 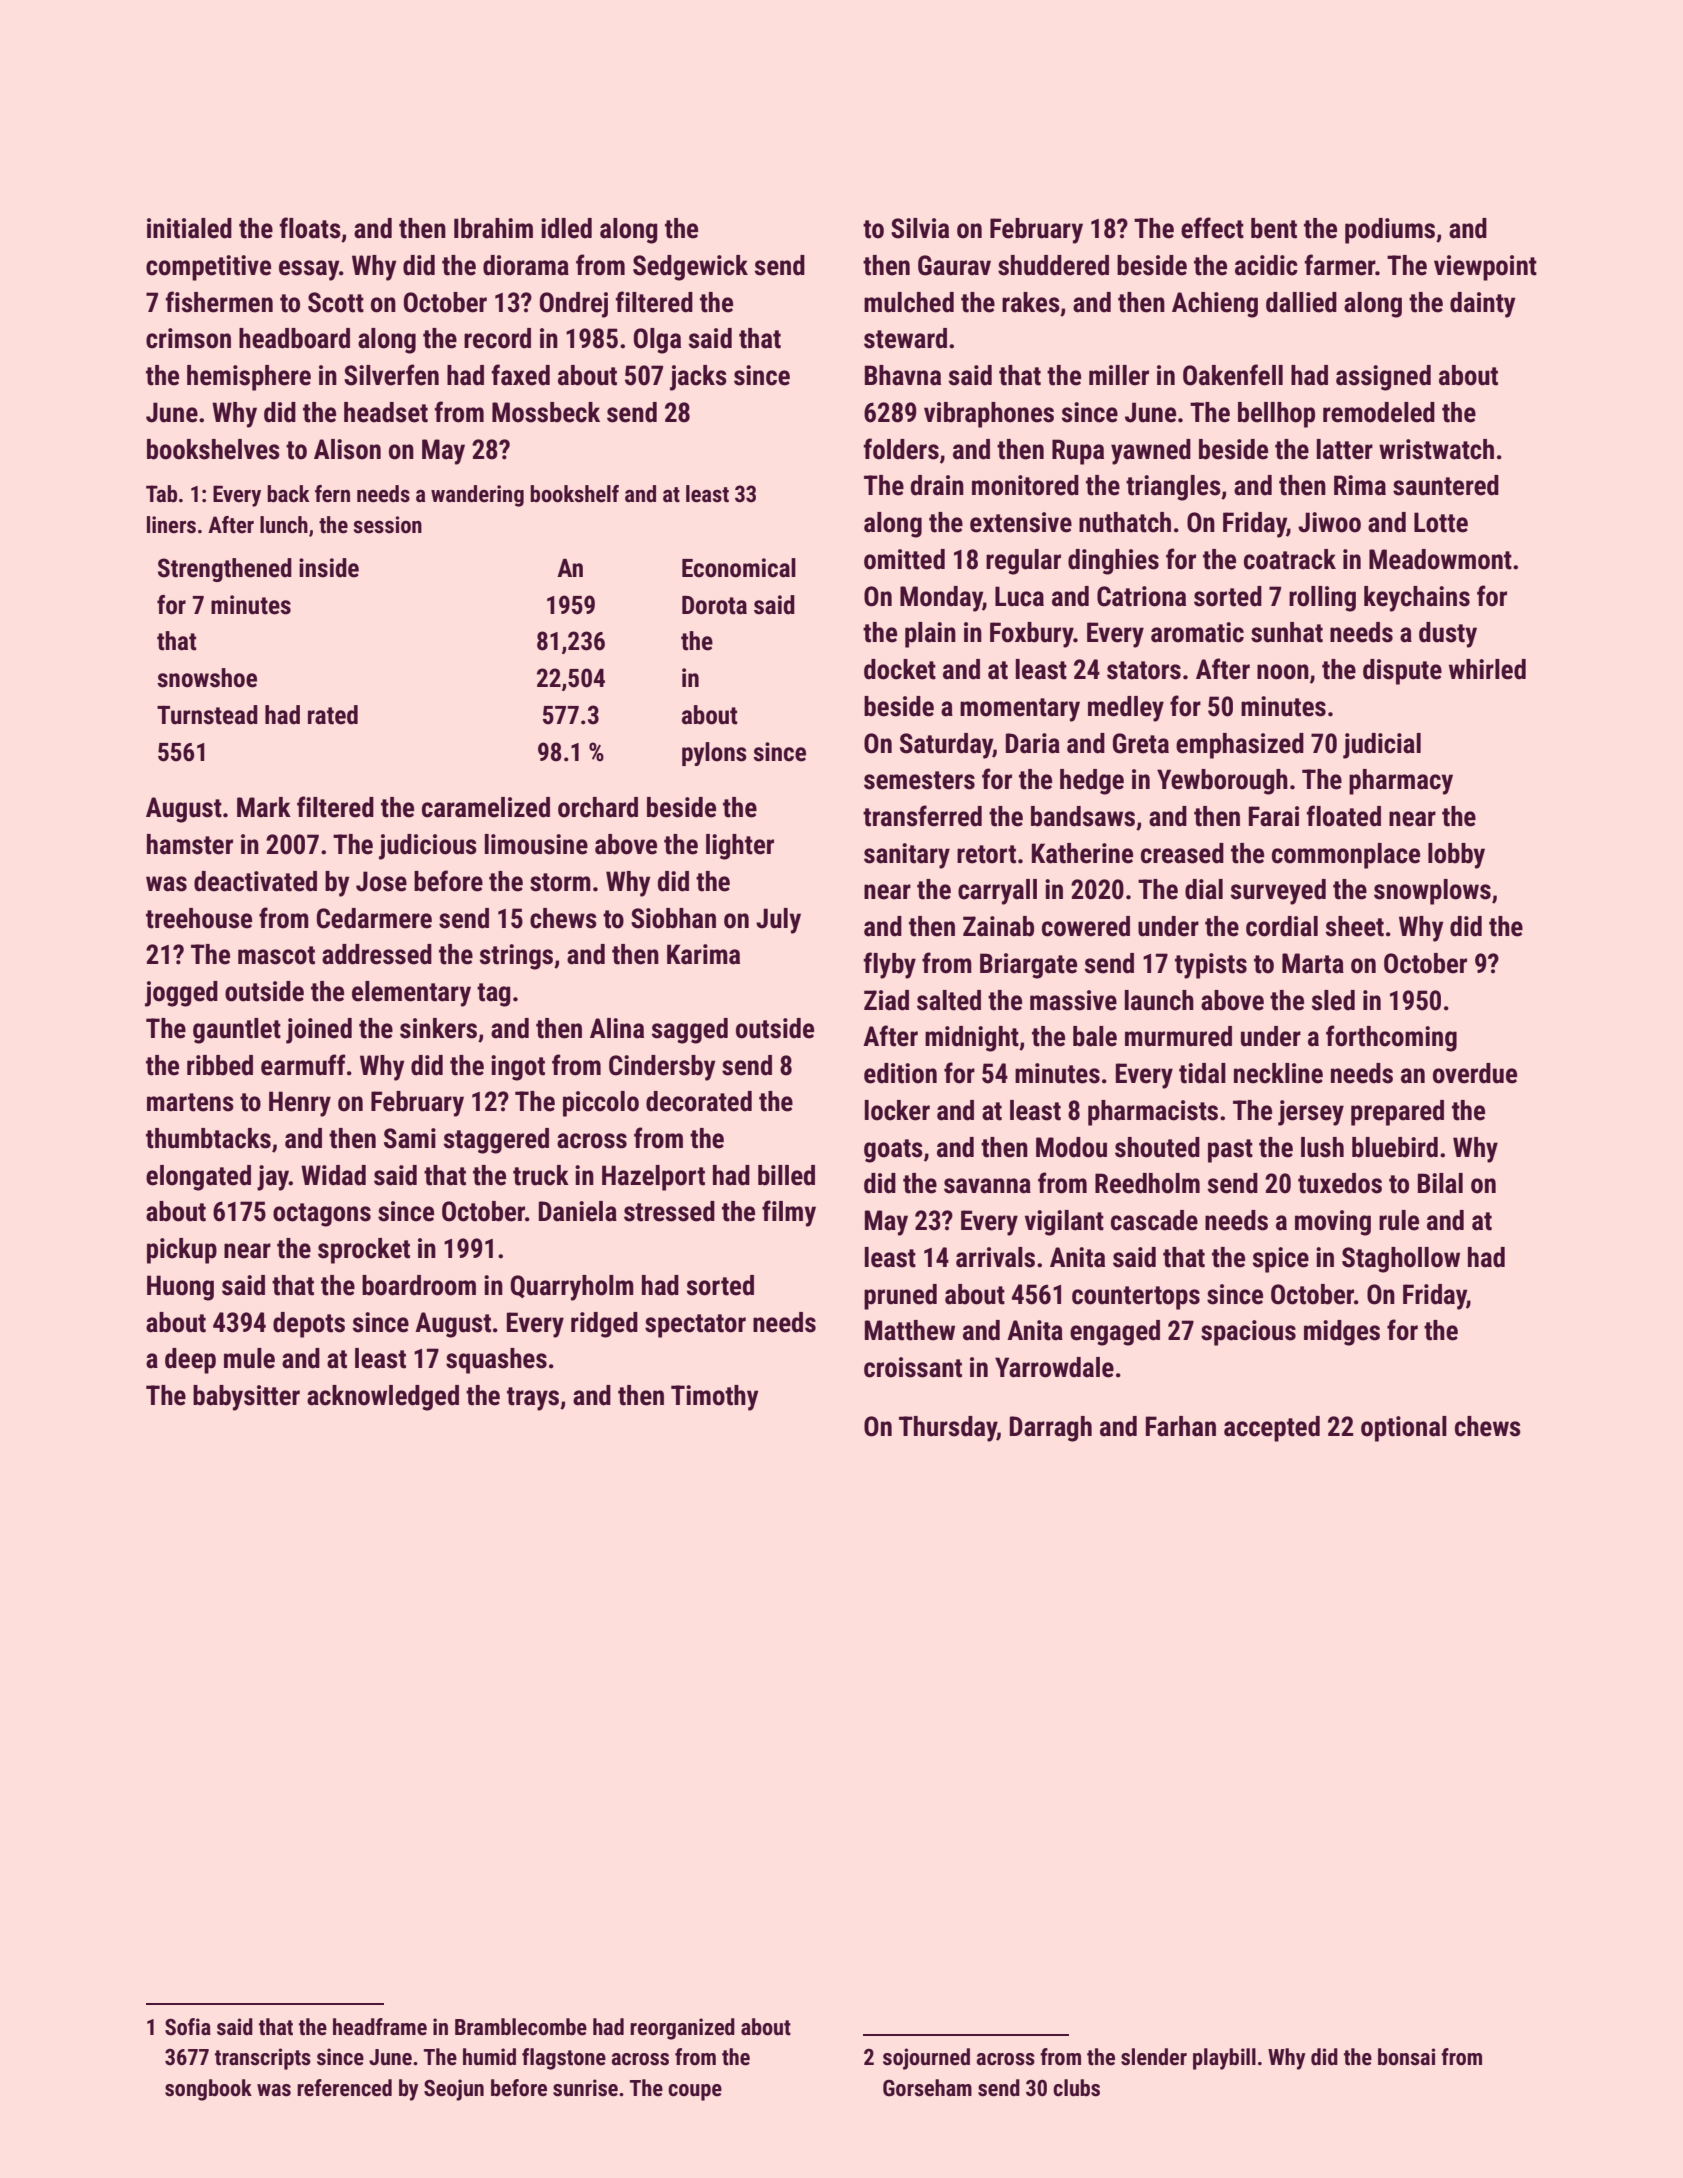 I want to click on optional, so click(x=1404, y=1429).
